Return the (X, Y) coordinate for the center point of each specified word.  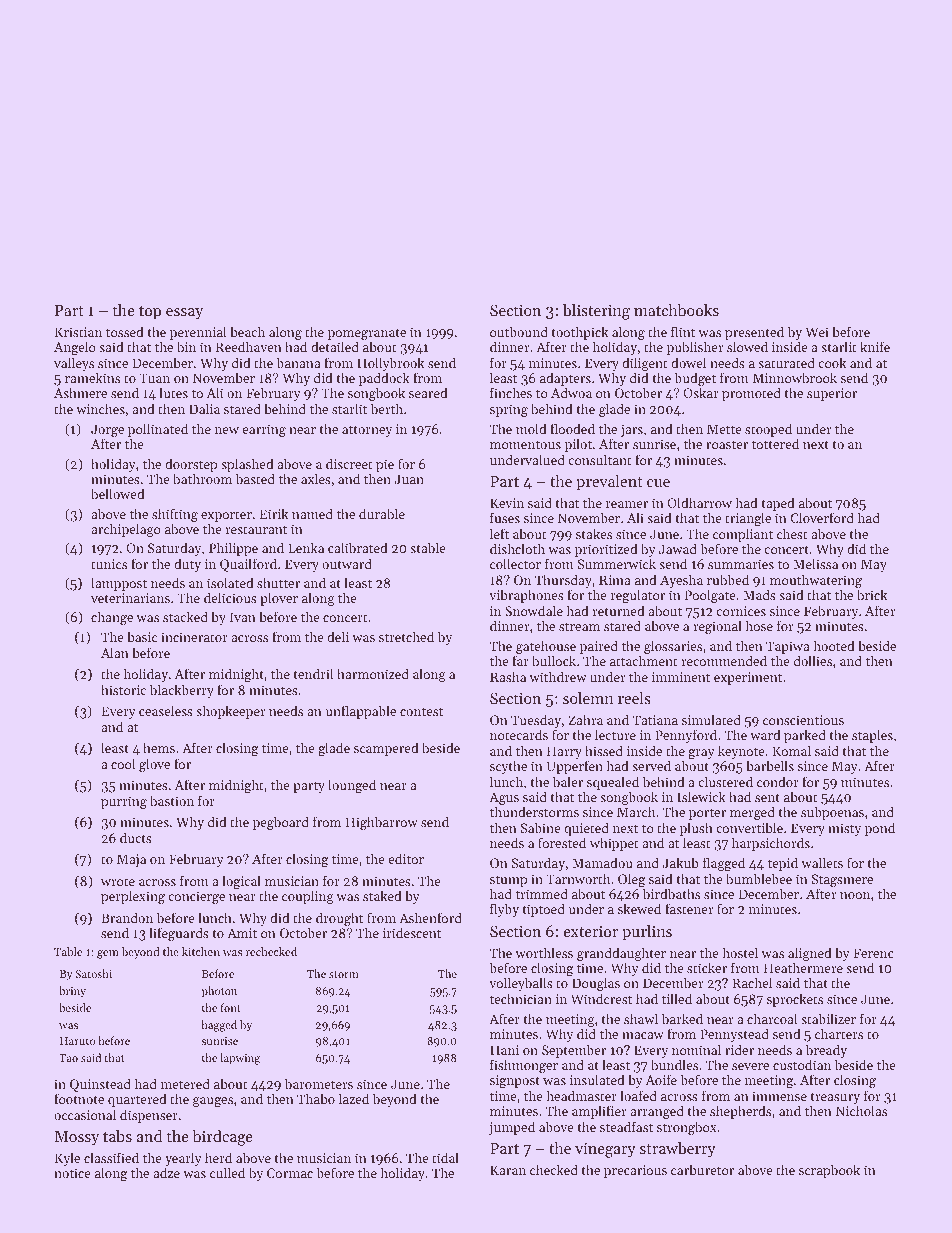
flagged (724, 864)
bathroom (202, 478)
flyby (504, 910)
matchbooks (676, 310)
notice (72, 1173)
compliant (743, 535)
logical (242, 882)
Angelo (75, 348)
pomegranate (367, 335)
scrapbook (829, 1171)
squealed (613, 783)
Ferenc (873, 953)
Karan (508, 1170)
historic (123, 689)
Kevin (507, 503)
